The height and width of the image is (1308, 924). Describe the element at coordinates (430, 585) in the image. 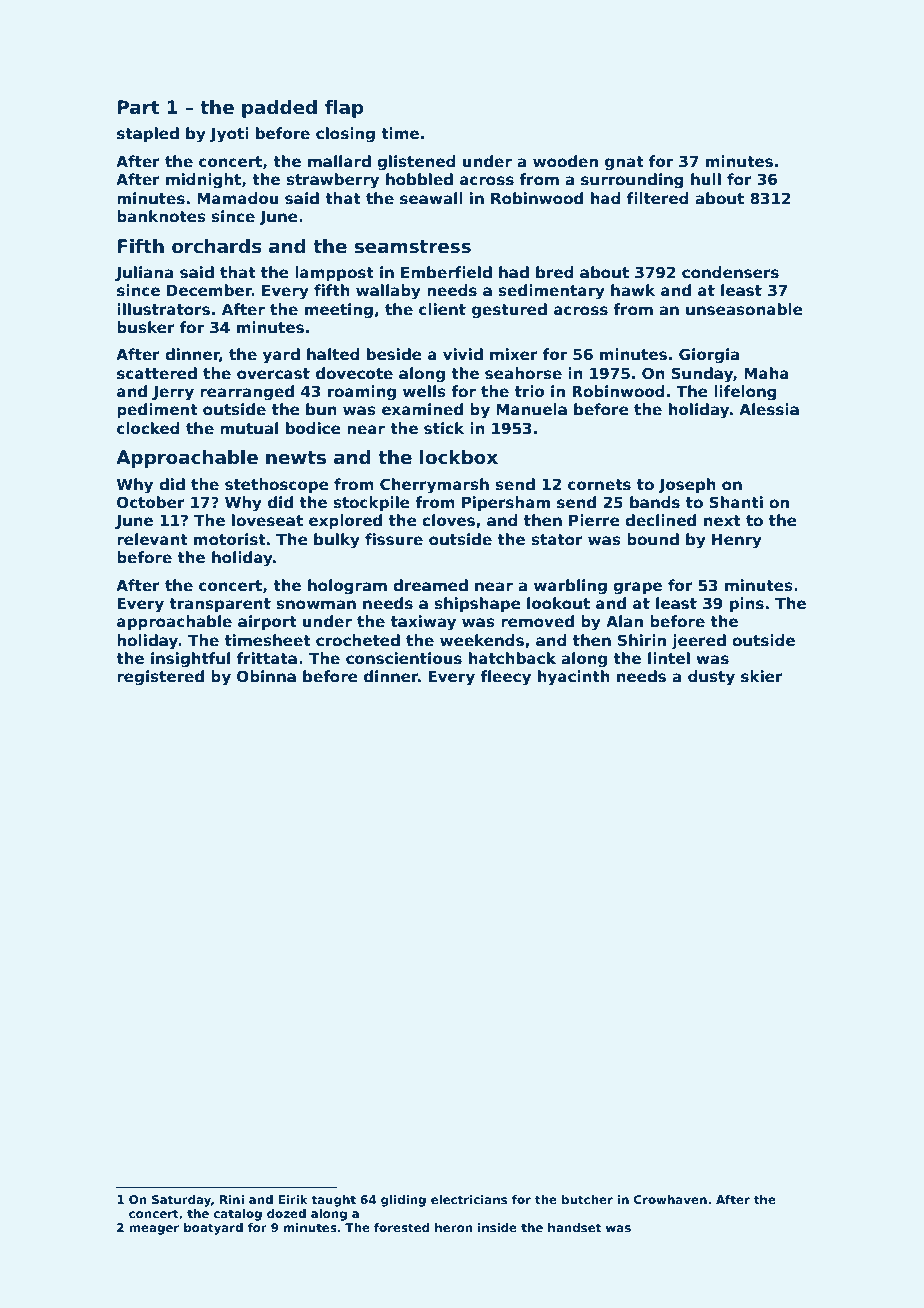

I see `dreamed` at that location.
